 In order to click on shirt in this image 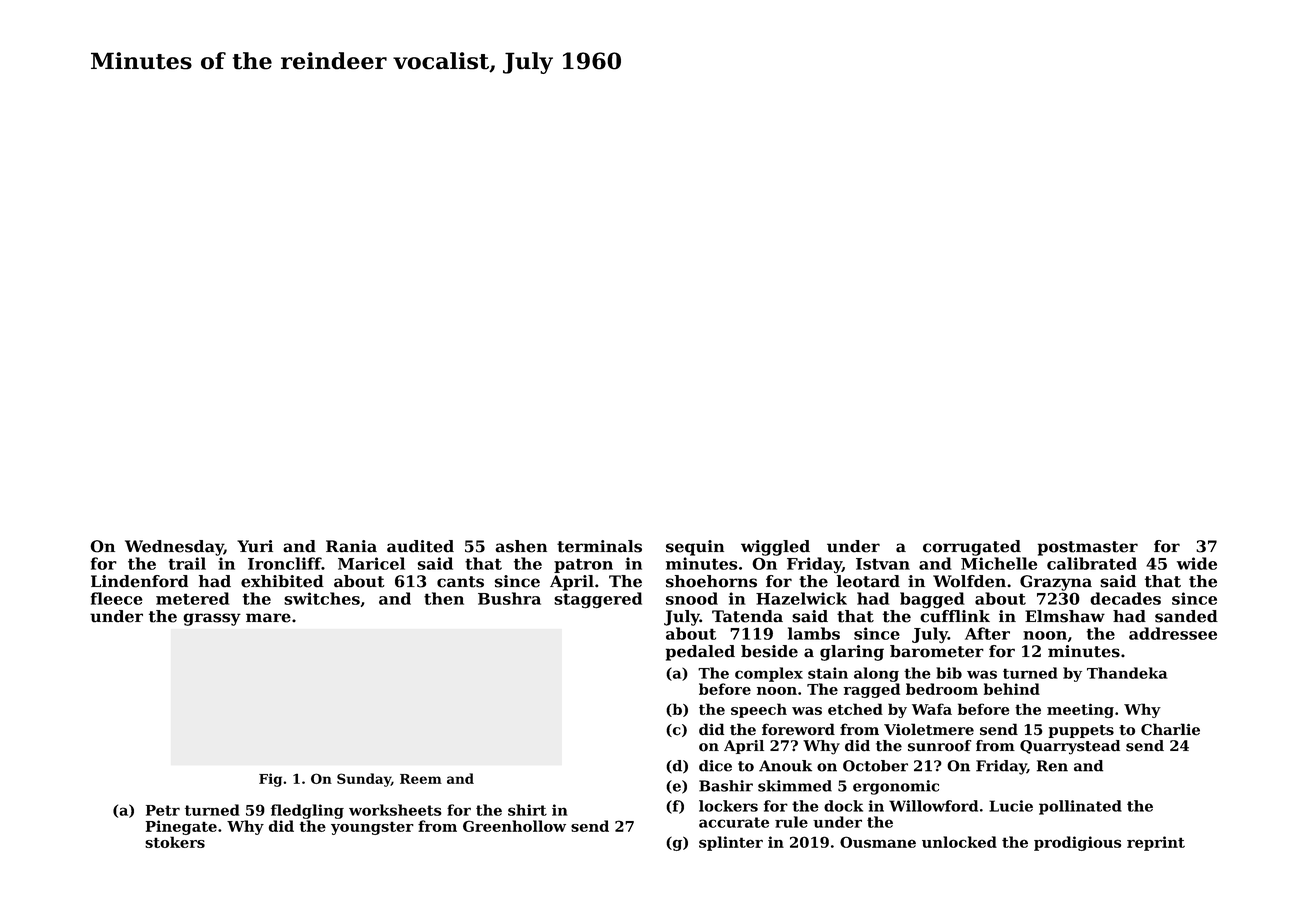, I will do `click(527, 810)`.
